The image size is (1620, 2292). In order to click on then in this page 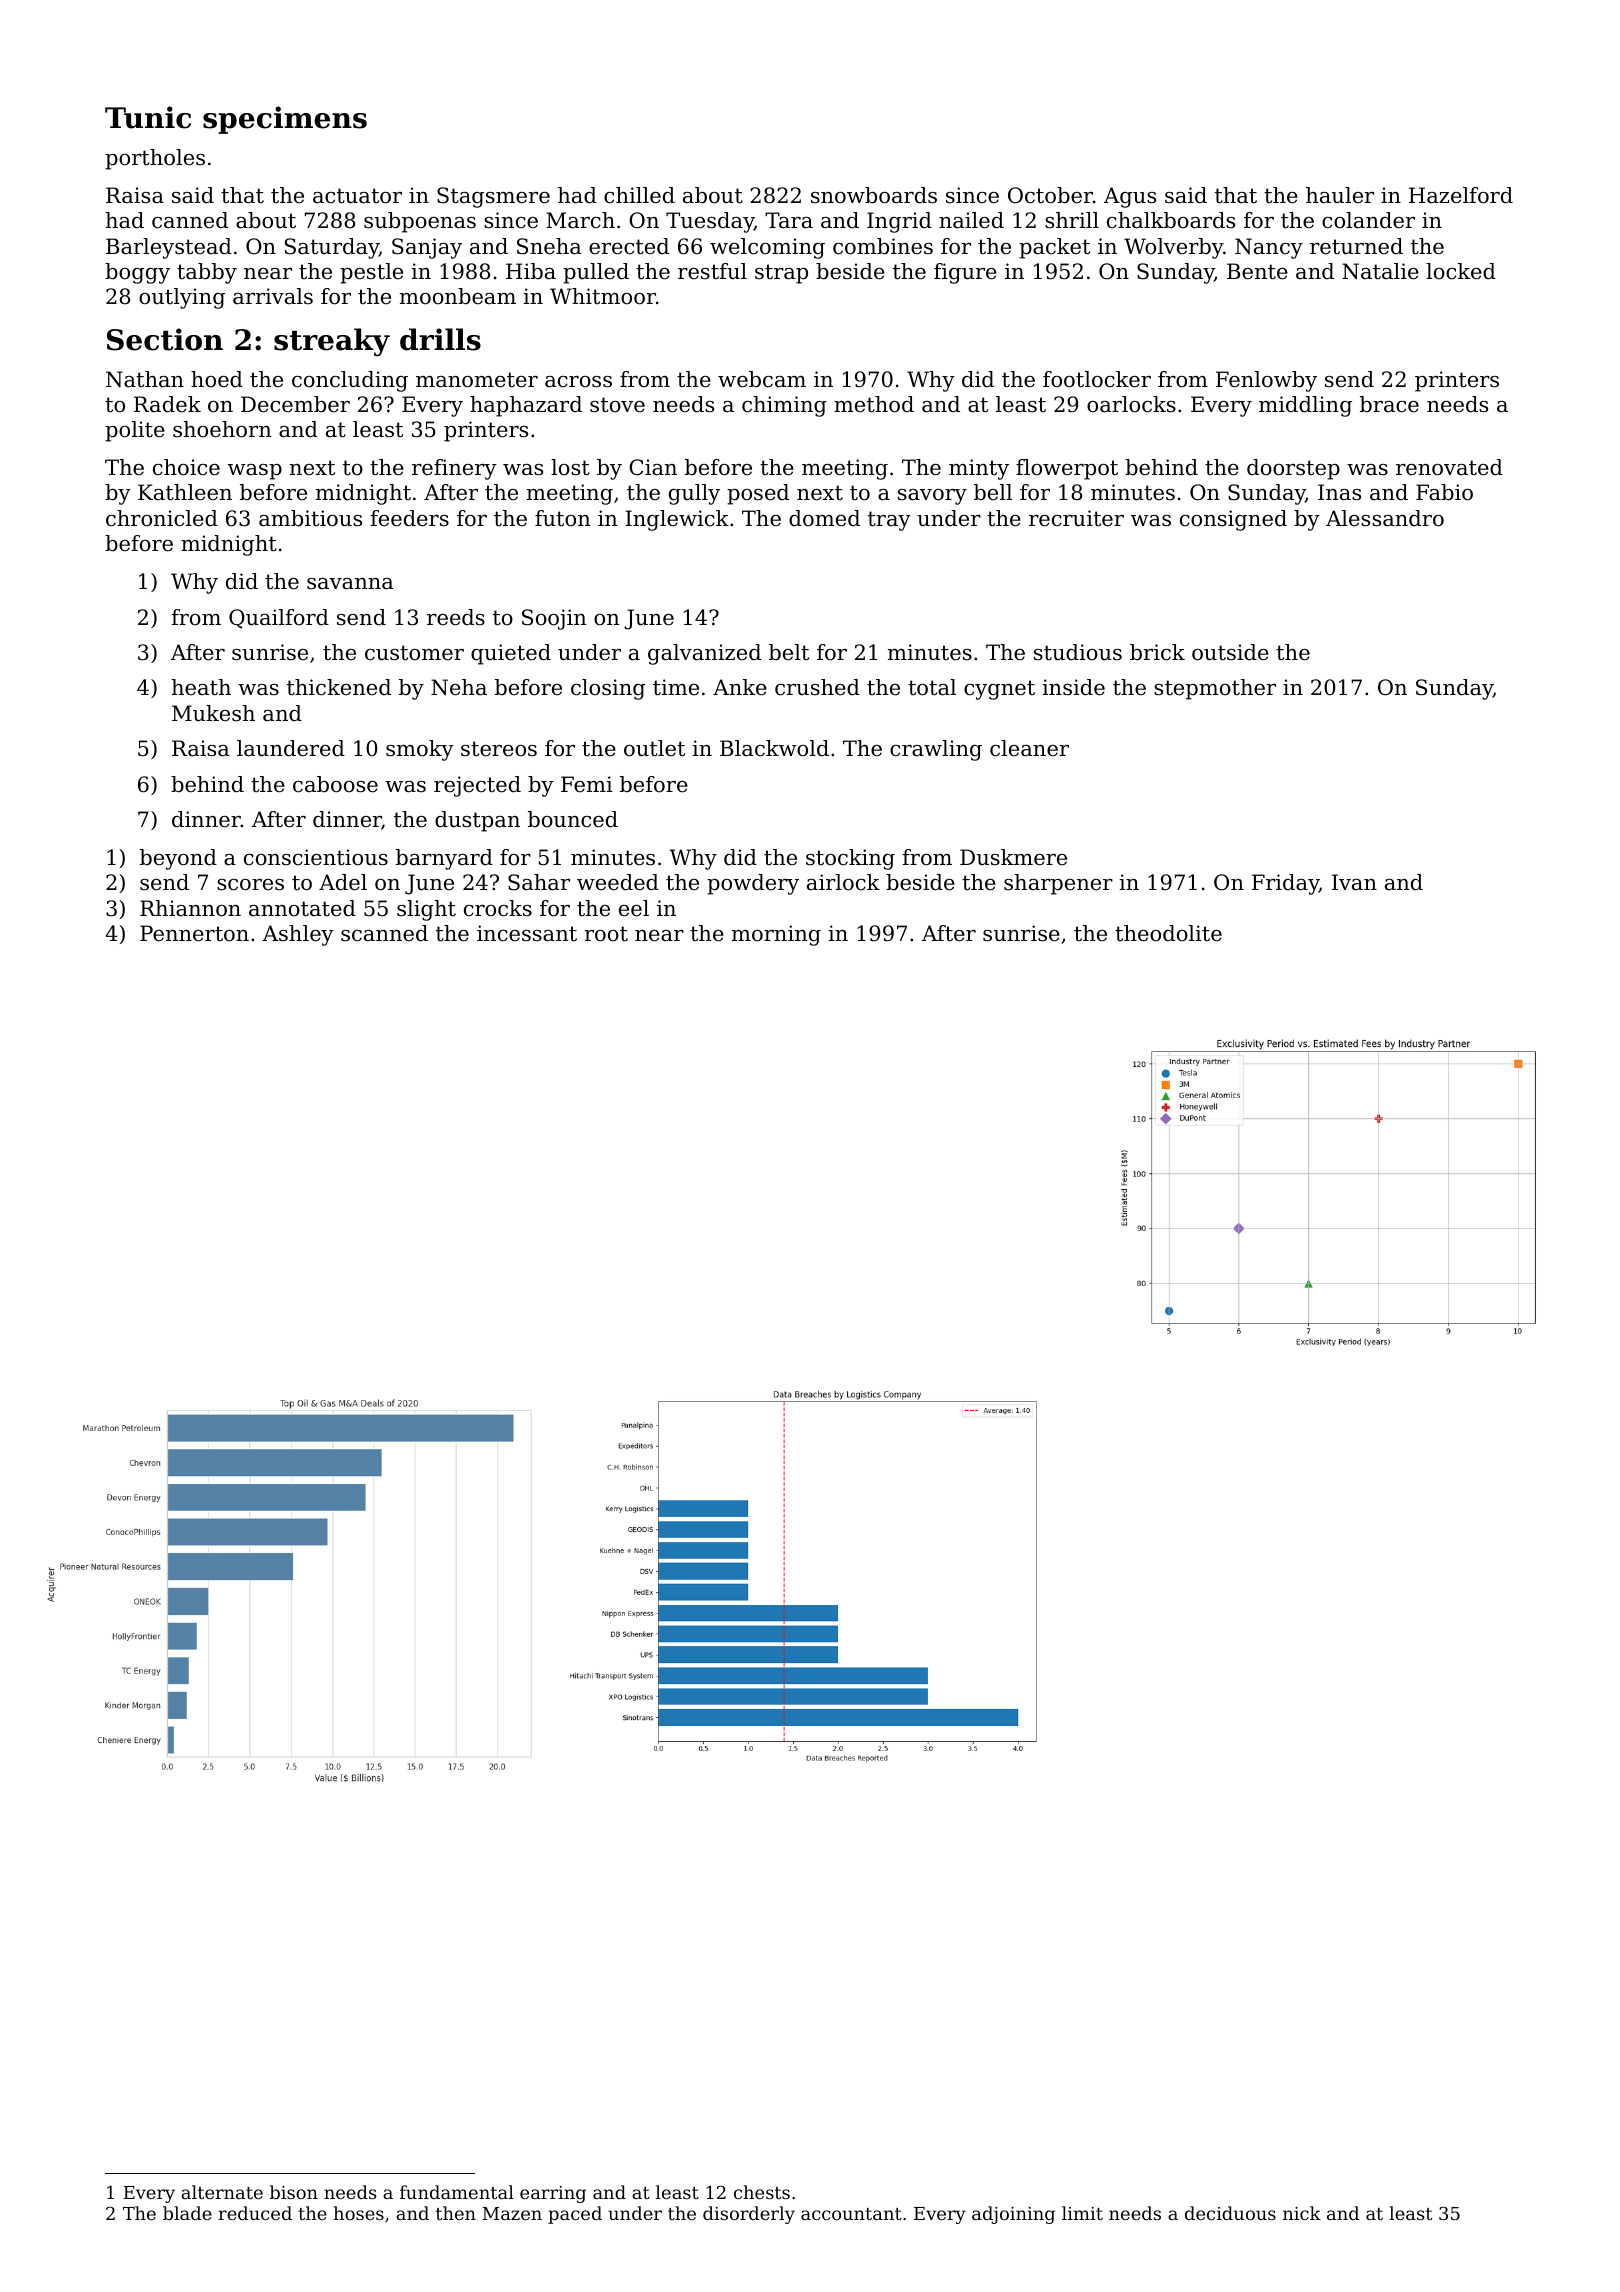, I will do `click(456, 2213)`.
